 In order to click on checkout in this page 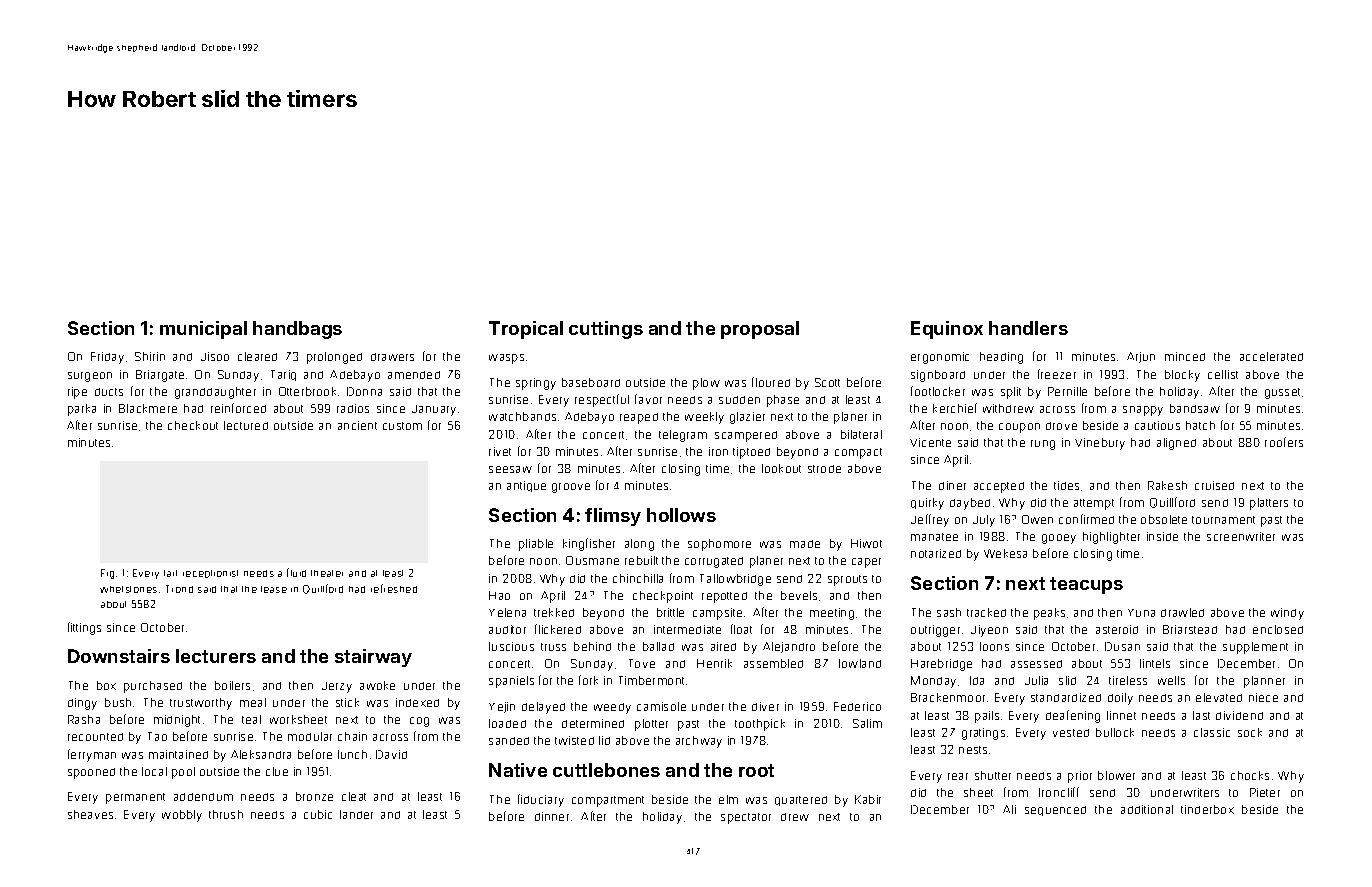, I will do `click(193, 425)`.
